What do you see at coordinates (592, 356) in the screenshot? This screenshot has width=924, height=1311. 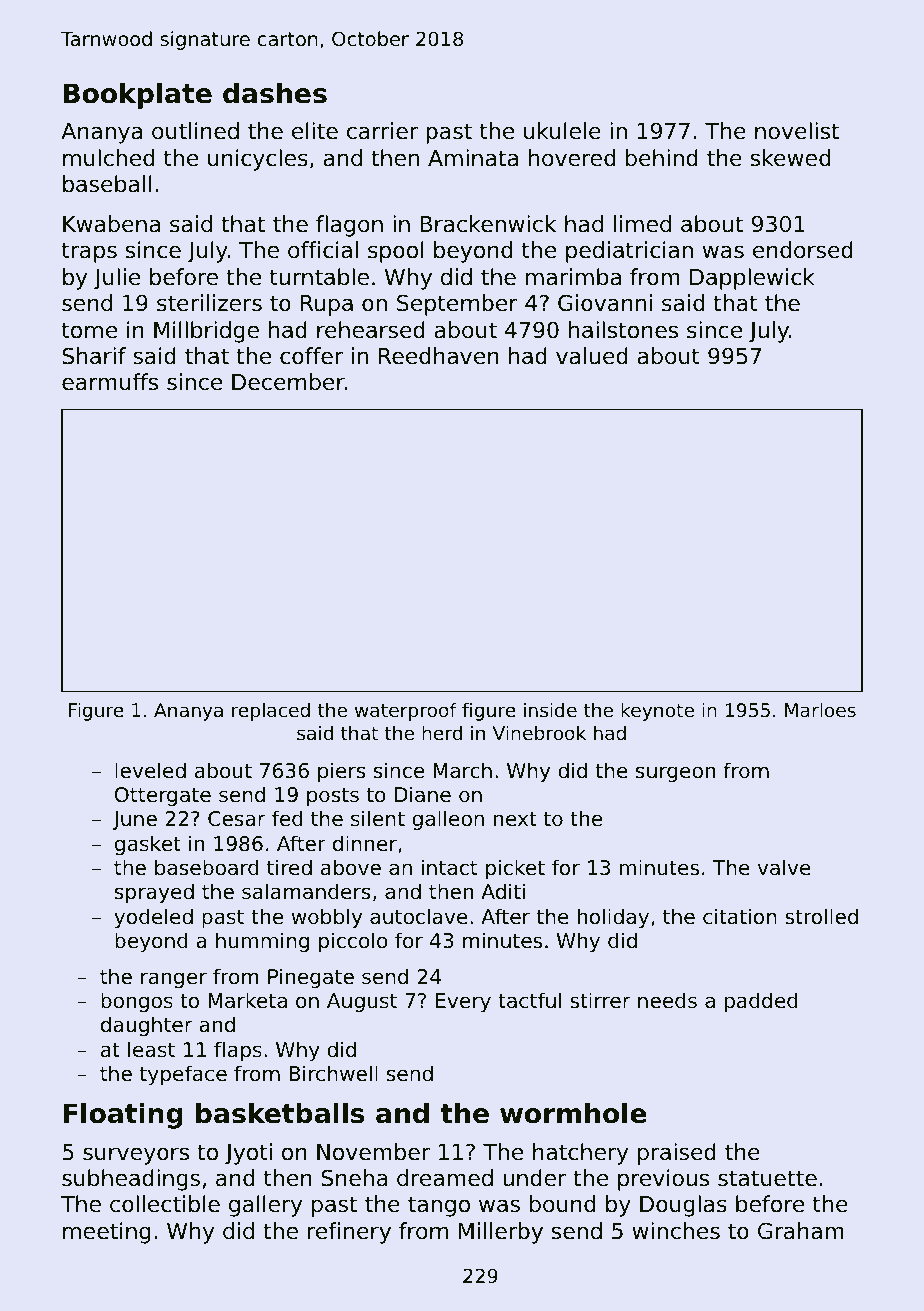 I see `valued` at bounding box center [592, 356].
